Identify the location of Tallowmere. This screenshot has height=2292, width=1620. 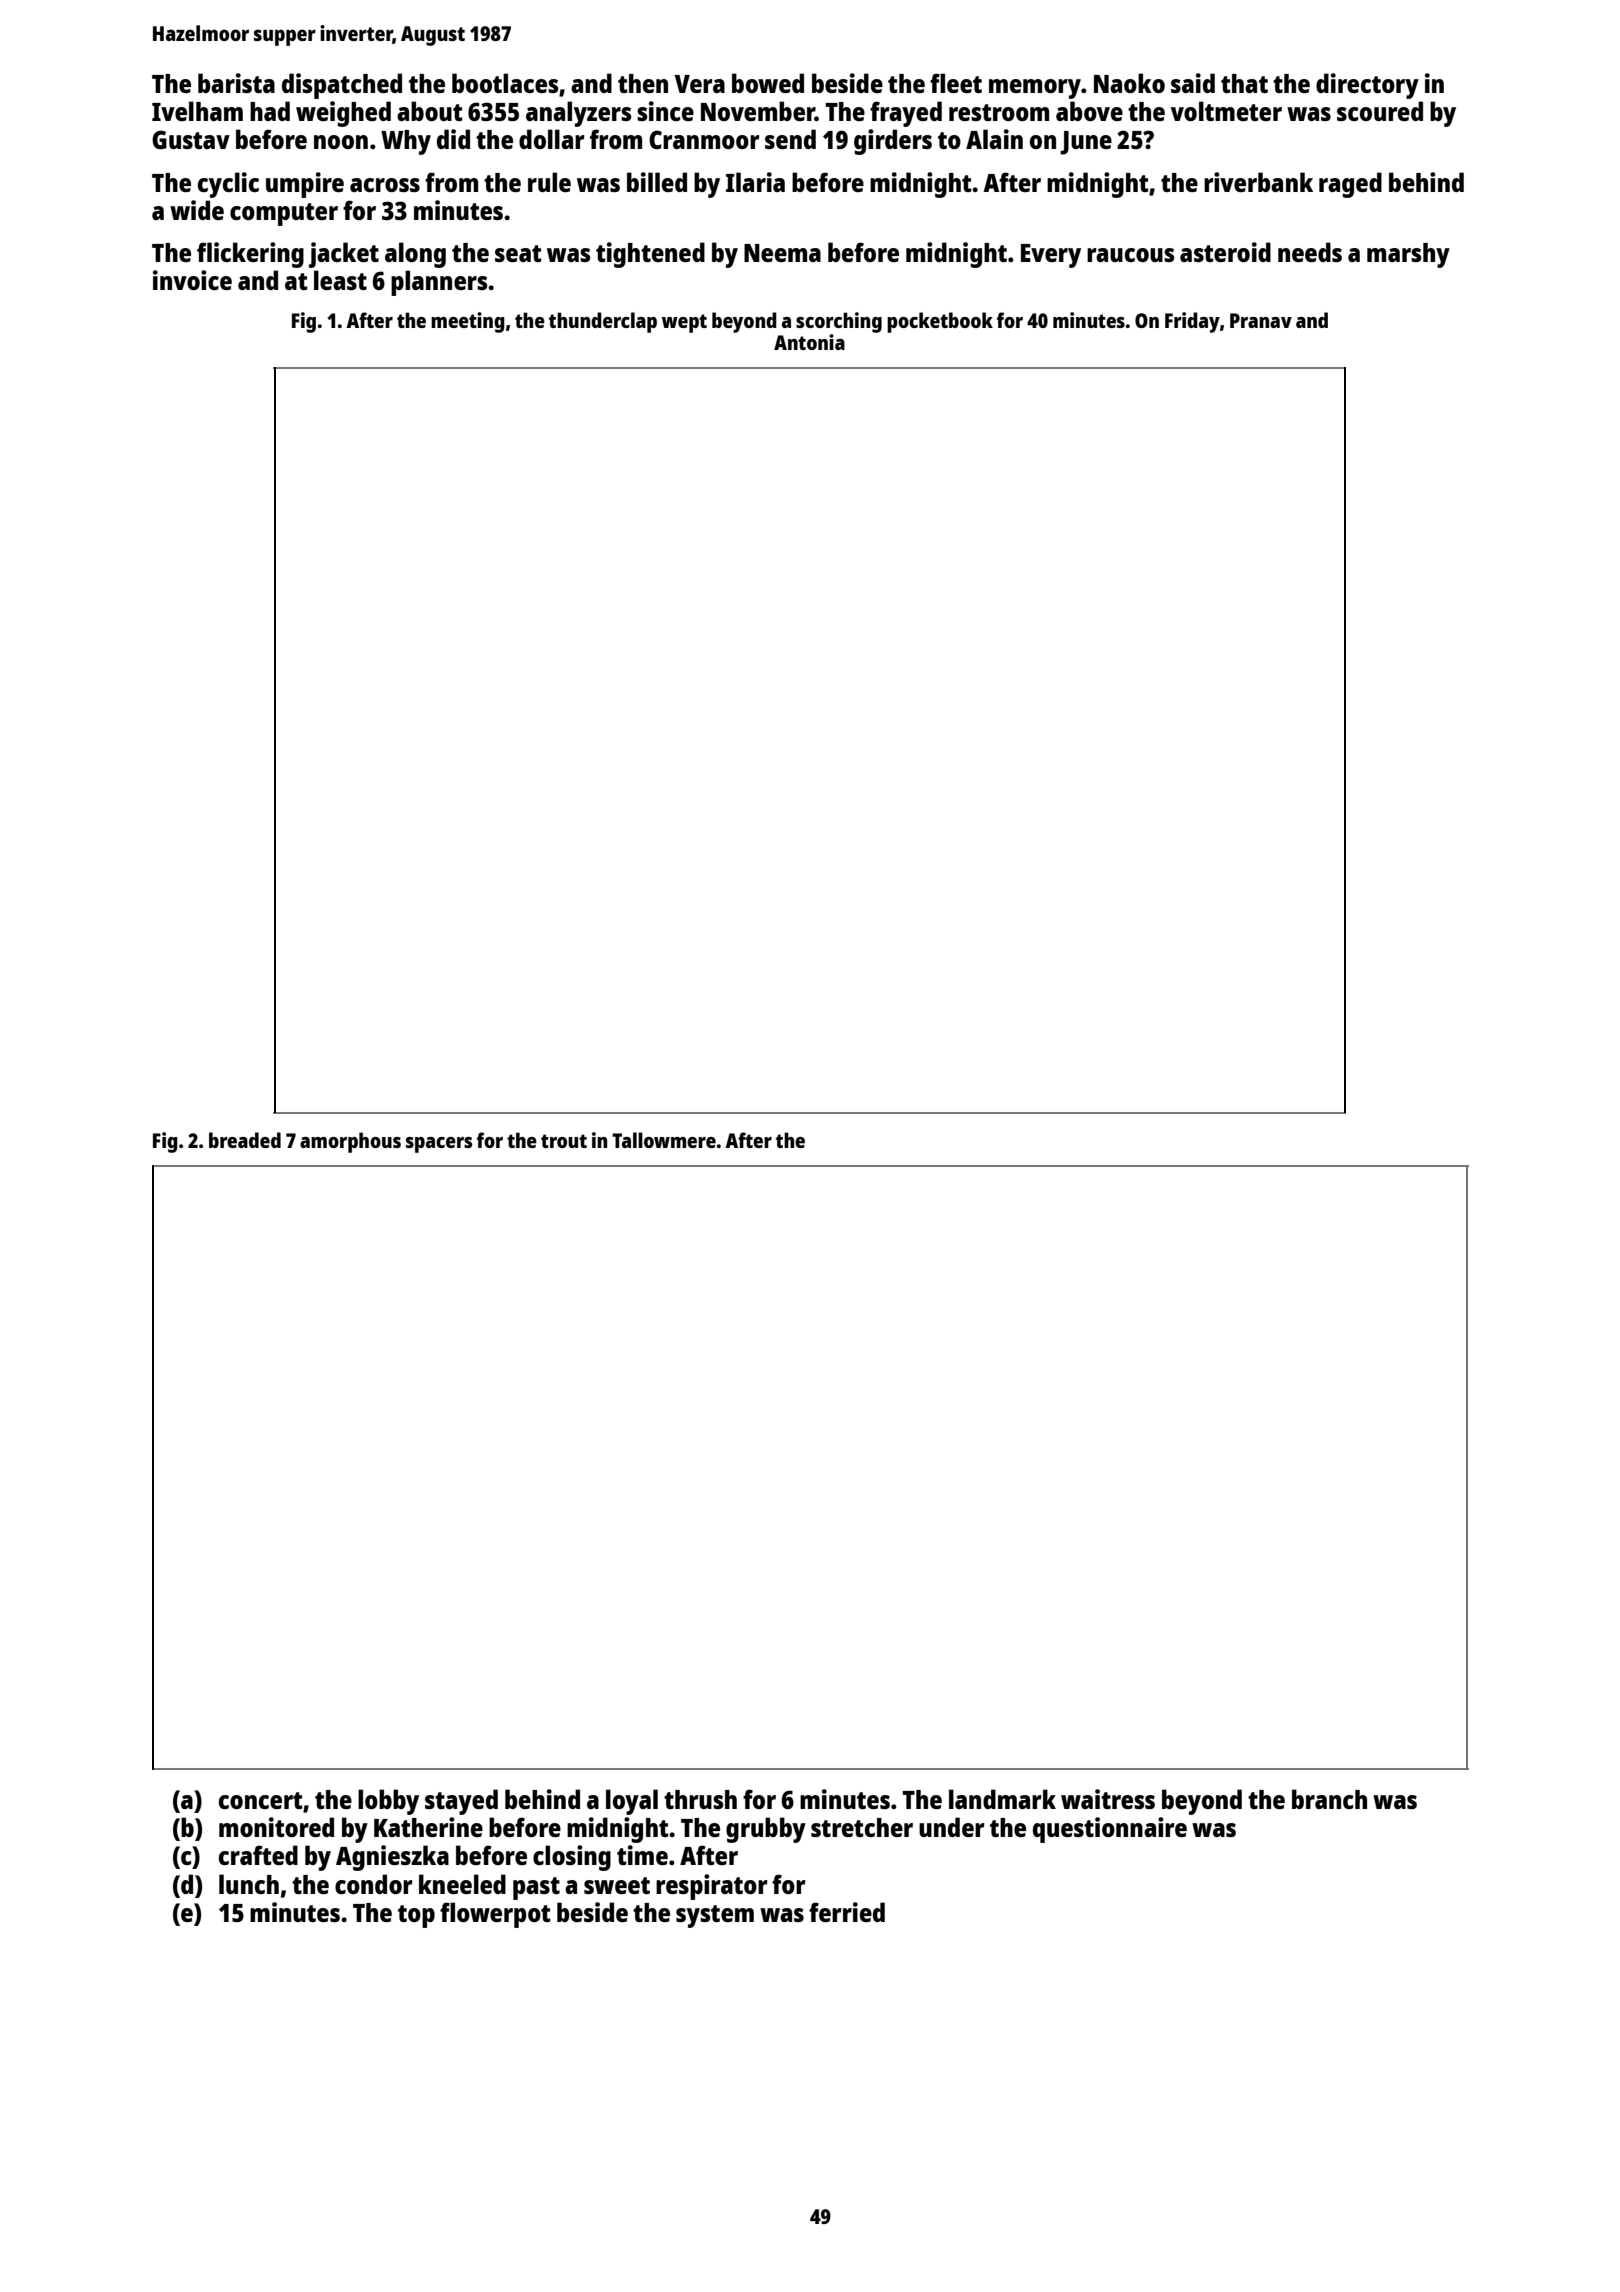
(664, 1140).
